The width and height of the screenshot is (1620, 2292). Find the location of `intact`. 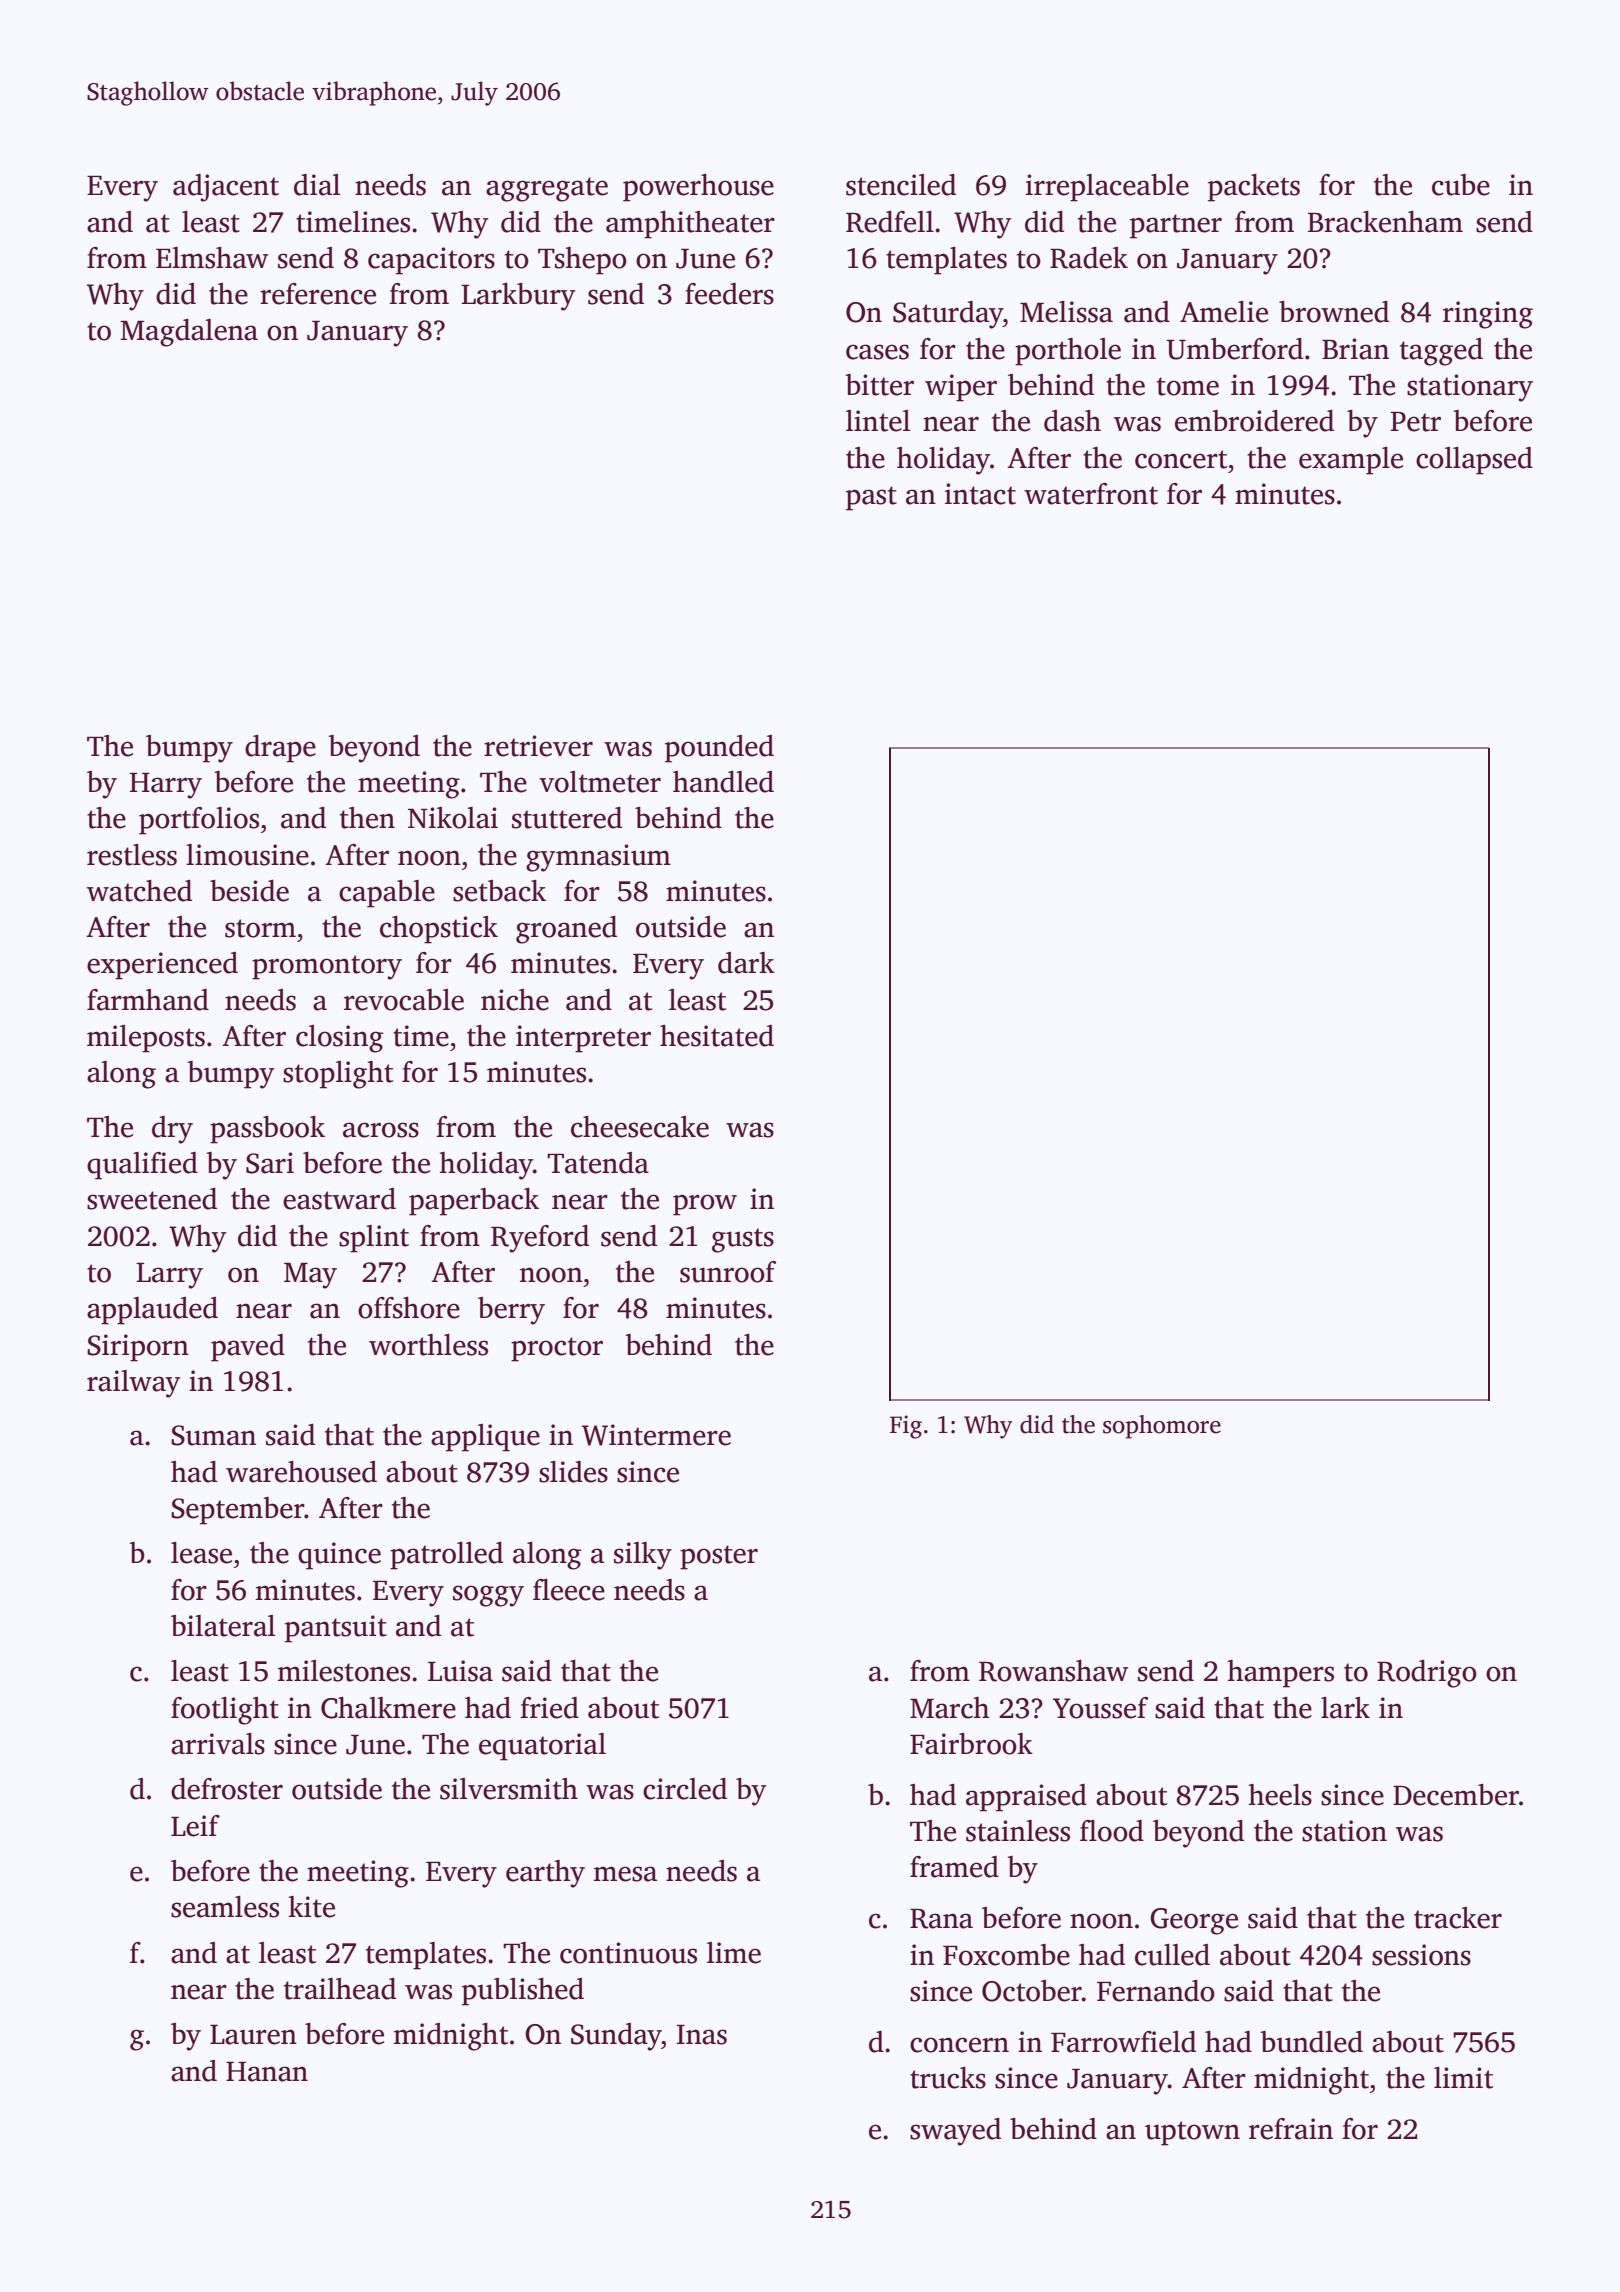

intact is located at coordinates (980, 494).
